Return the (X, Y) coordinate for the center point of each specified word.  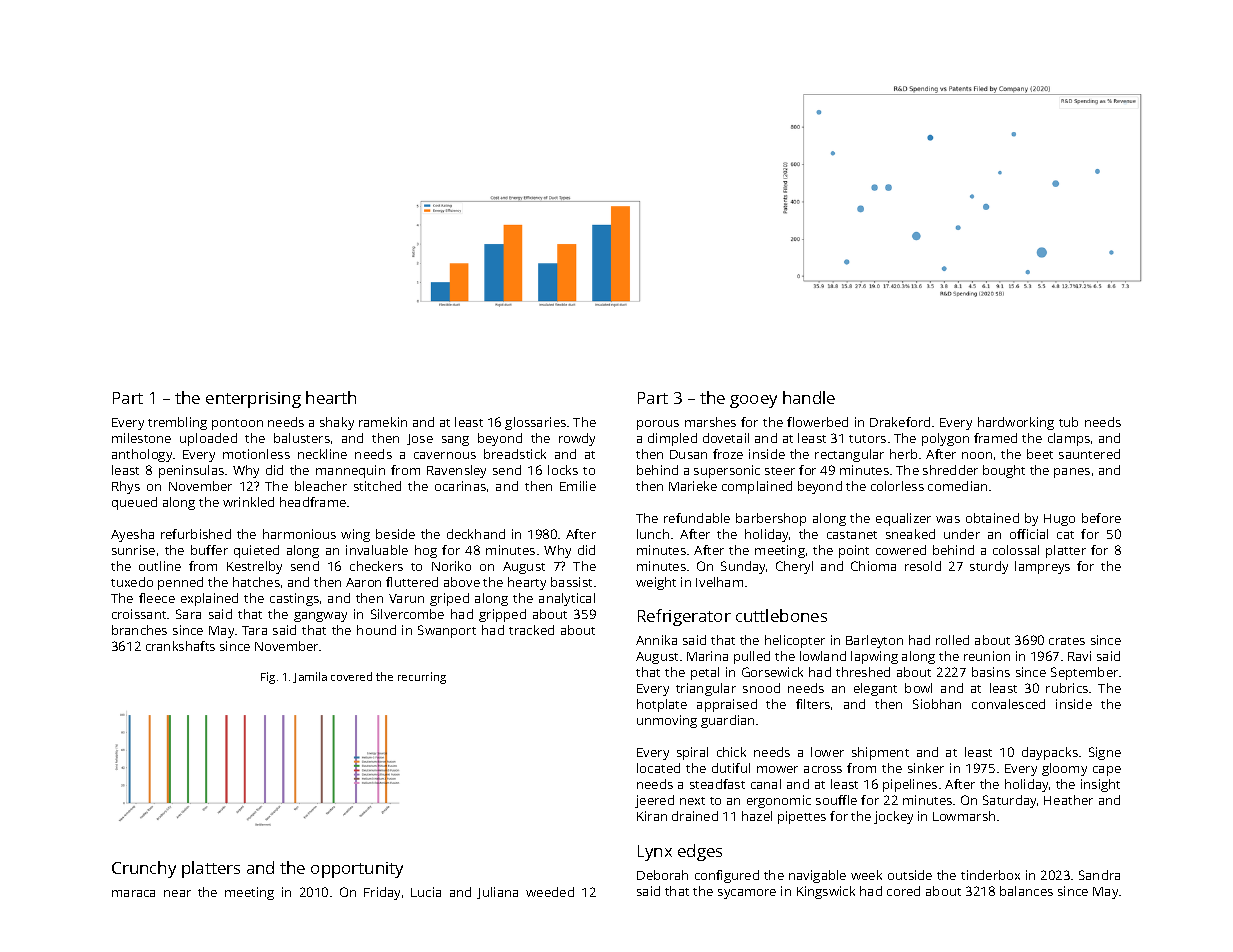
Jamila (310, 677)
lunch (653, 534)
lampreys (1042, 567)
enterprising (253, 400)
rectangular (849, 455)
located (658, 768)
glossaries (535, 423)
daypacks (1050, 753)
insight (1100, 785)
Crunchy (144, 869)
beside (395, 534)
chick (731, 752)
